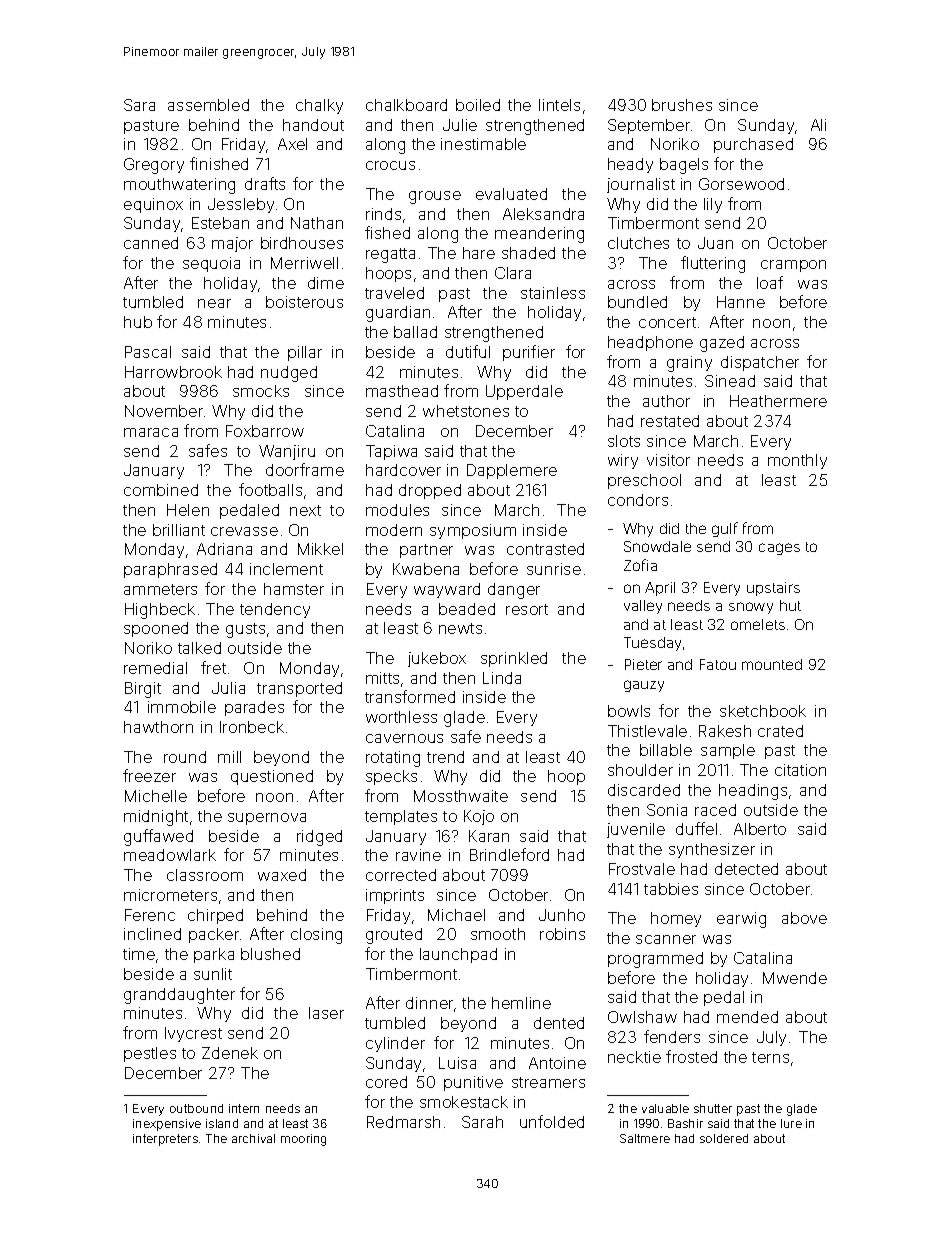  What do you see at coordinates (778, 401) in the screenshot?
I see `Heathermere` at bounding box center [778, 401].
